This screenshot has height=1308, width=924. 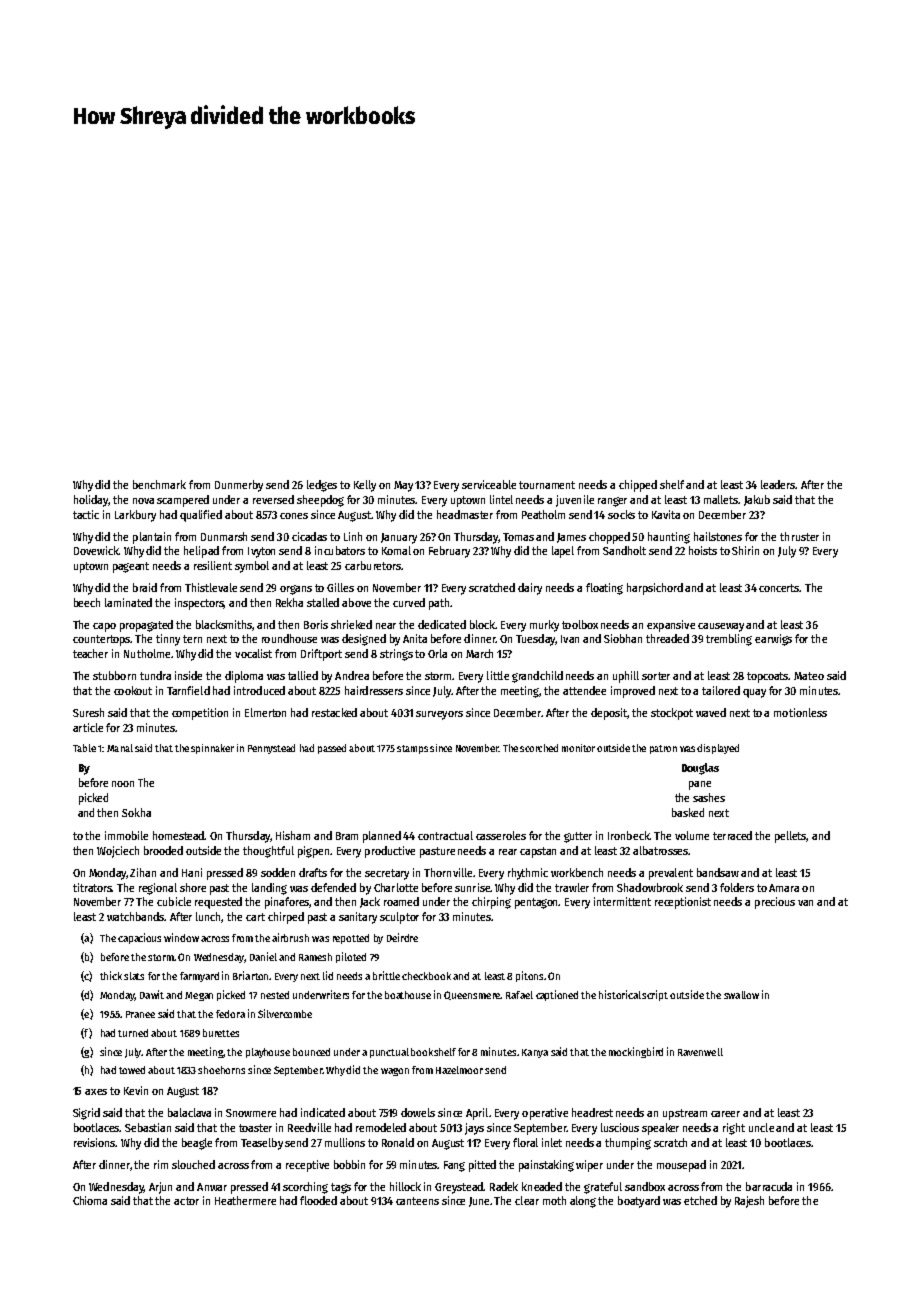 I want to click on checkbook, so click(x=426, y=976).
